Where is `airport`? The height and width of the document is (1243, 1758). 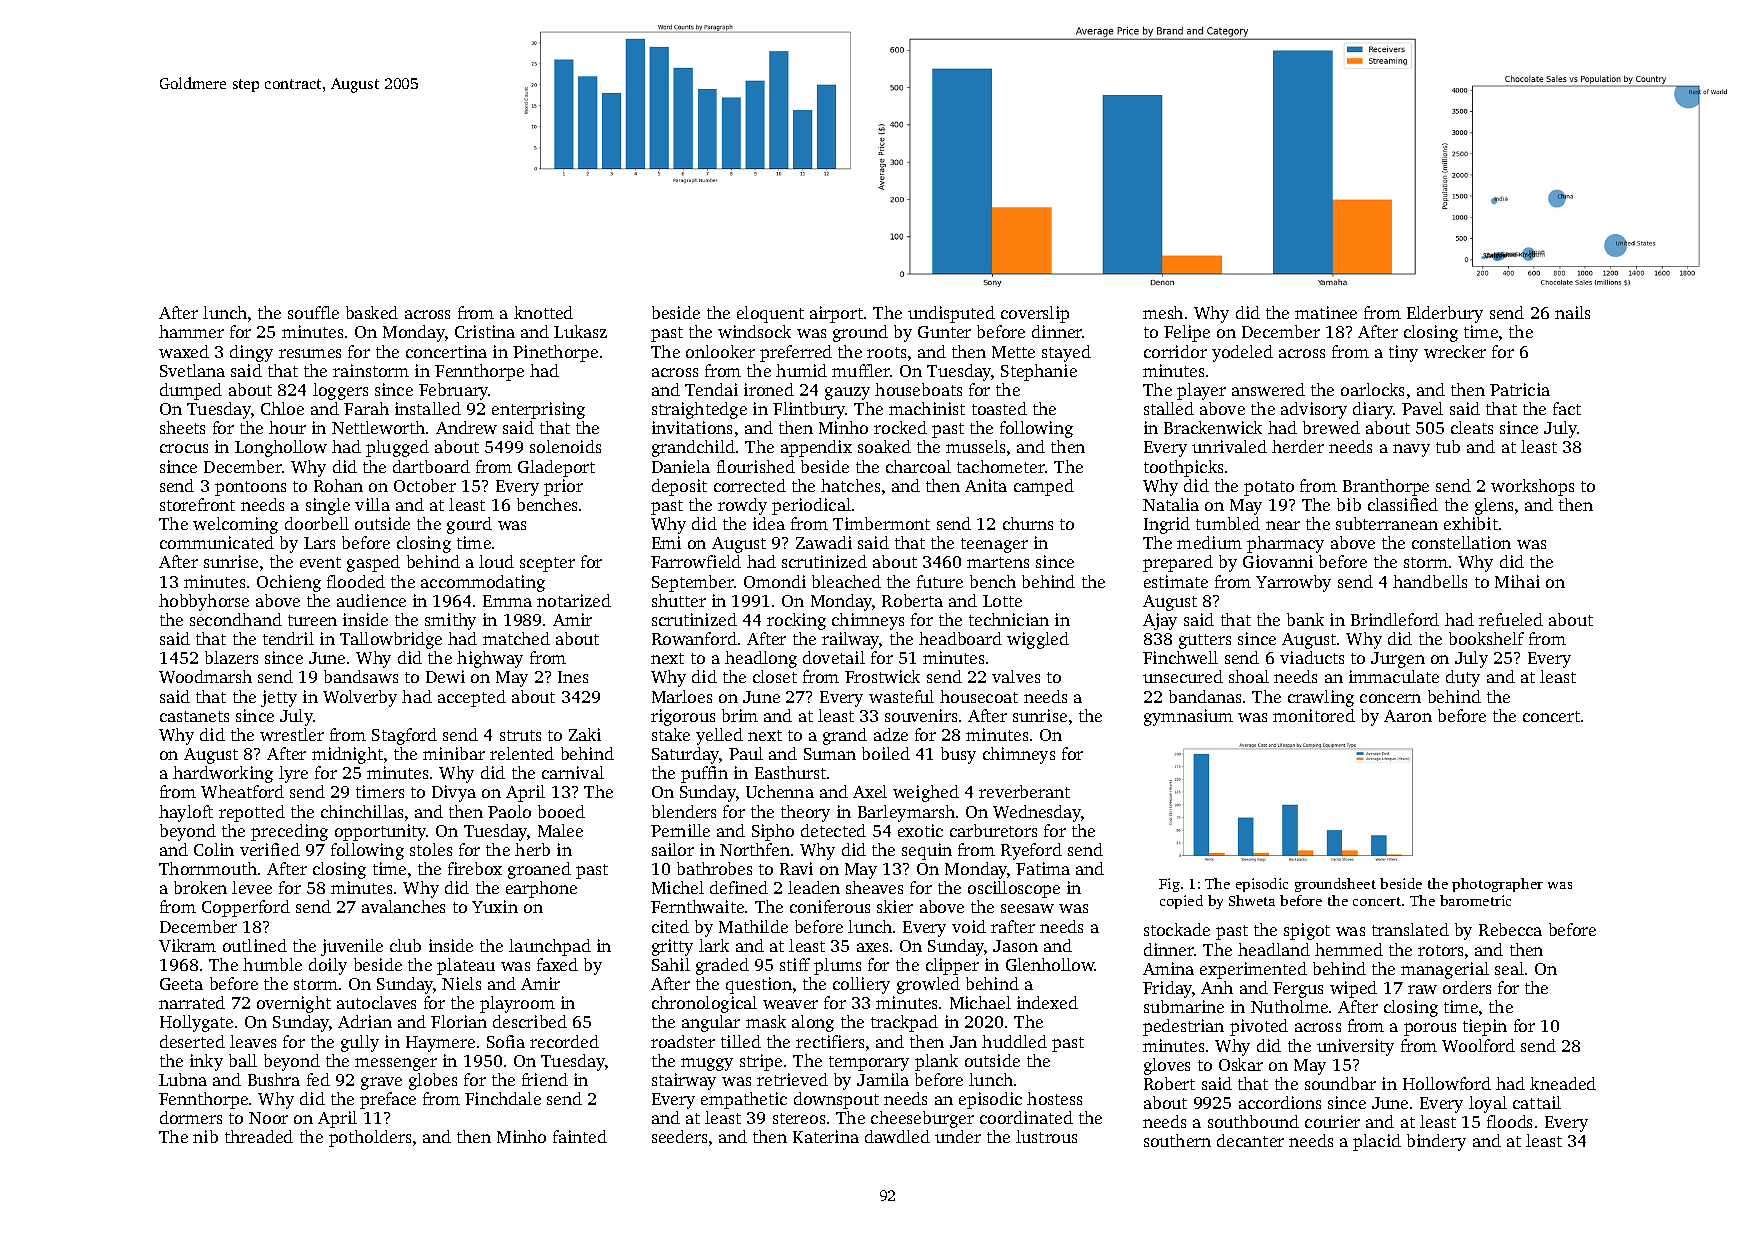
airport is located at coordinates (836, 314).
